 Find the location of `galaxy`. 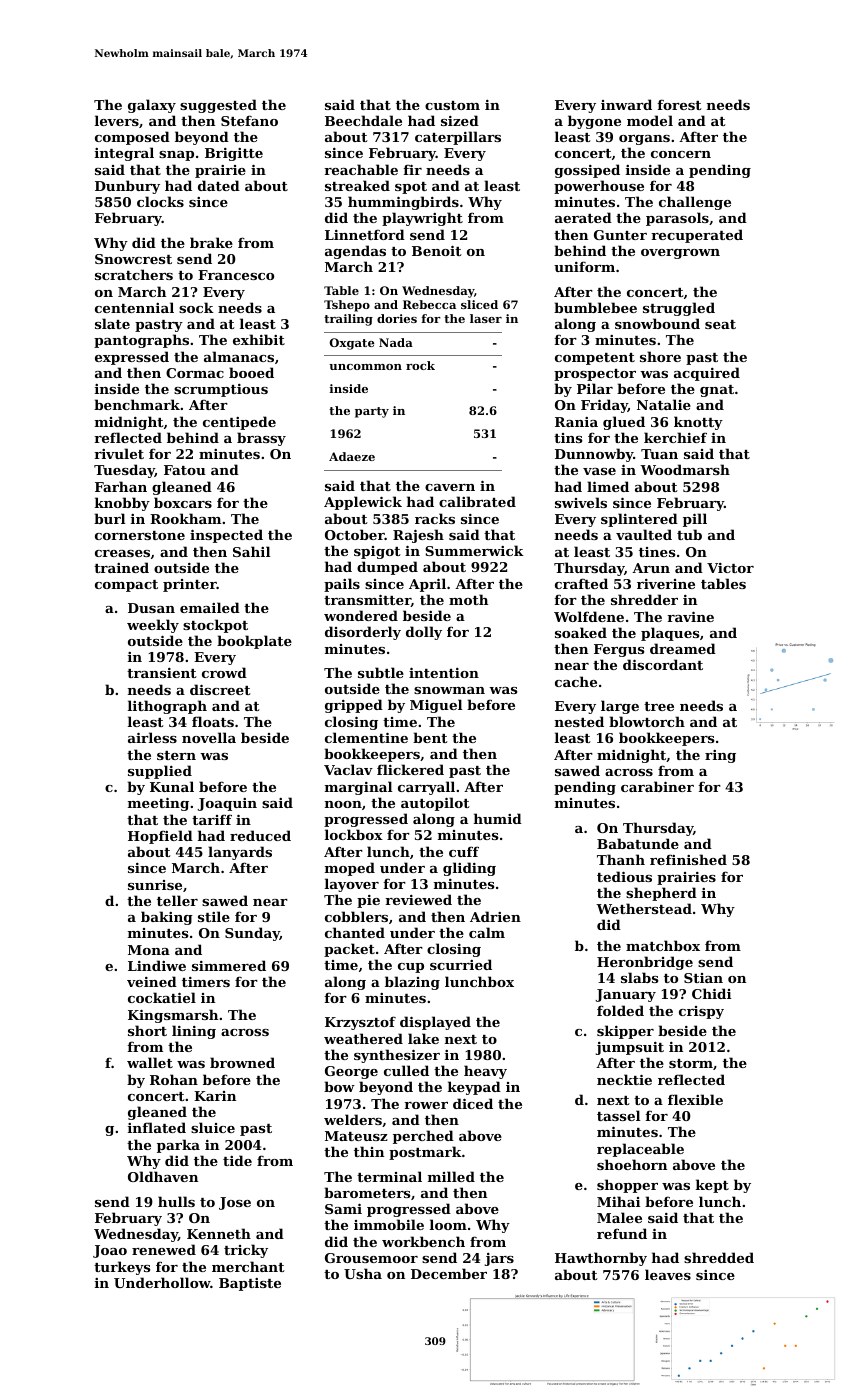

galaxy is located at coordinates (152, 106).
